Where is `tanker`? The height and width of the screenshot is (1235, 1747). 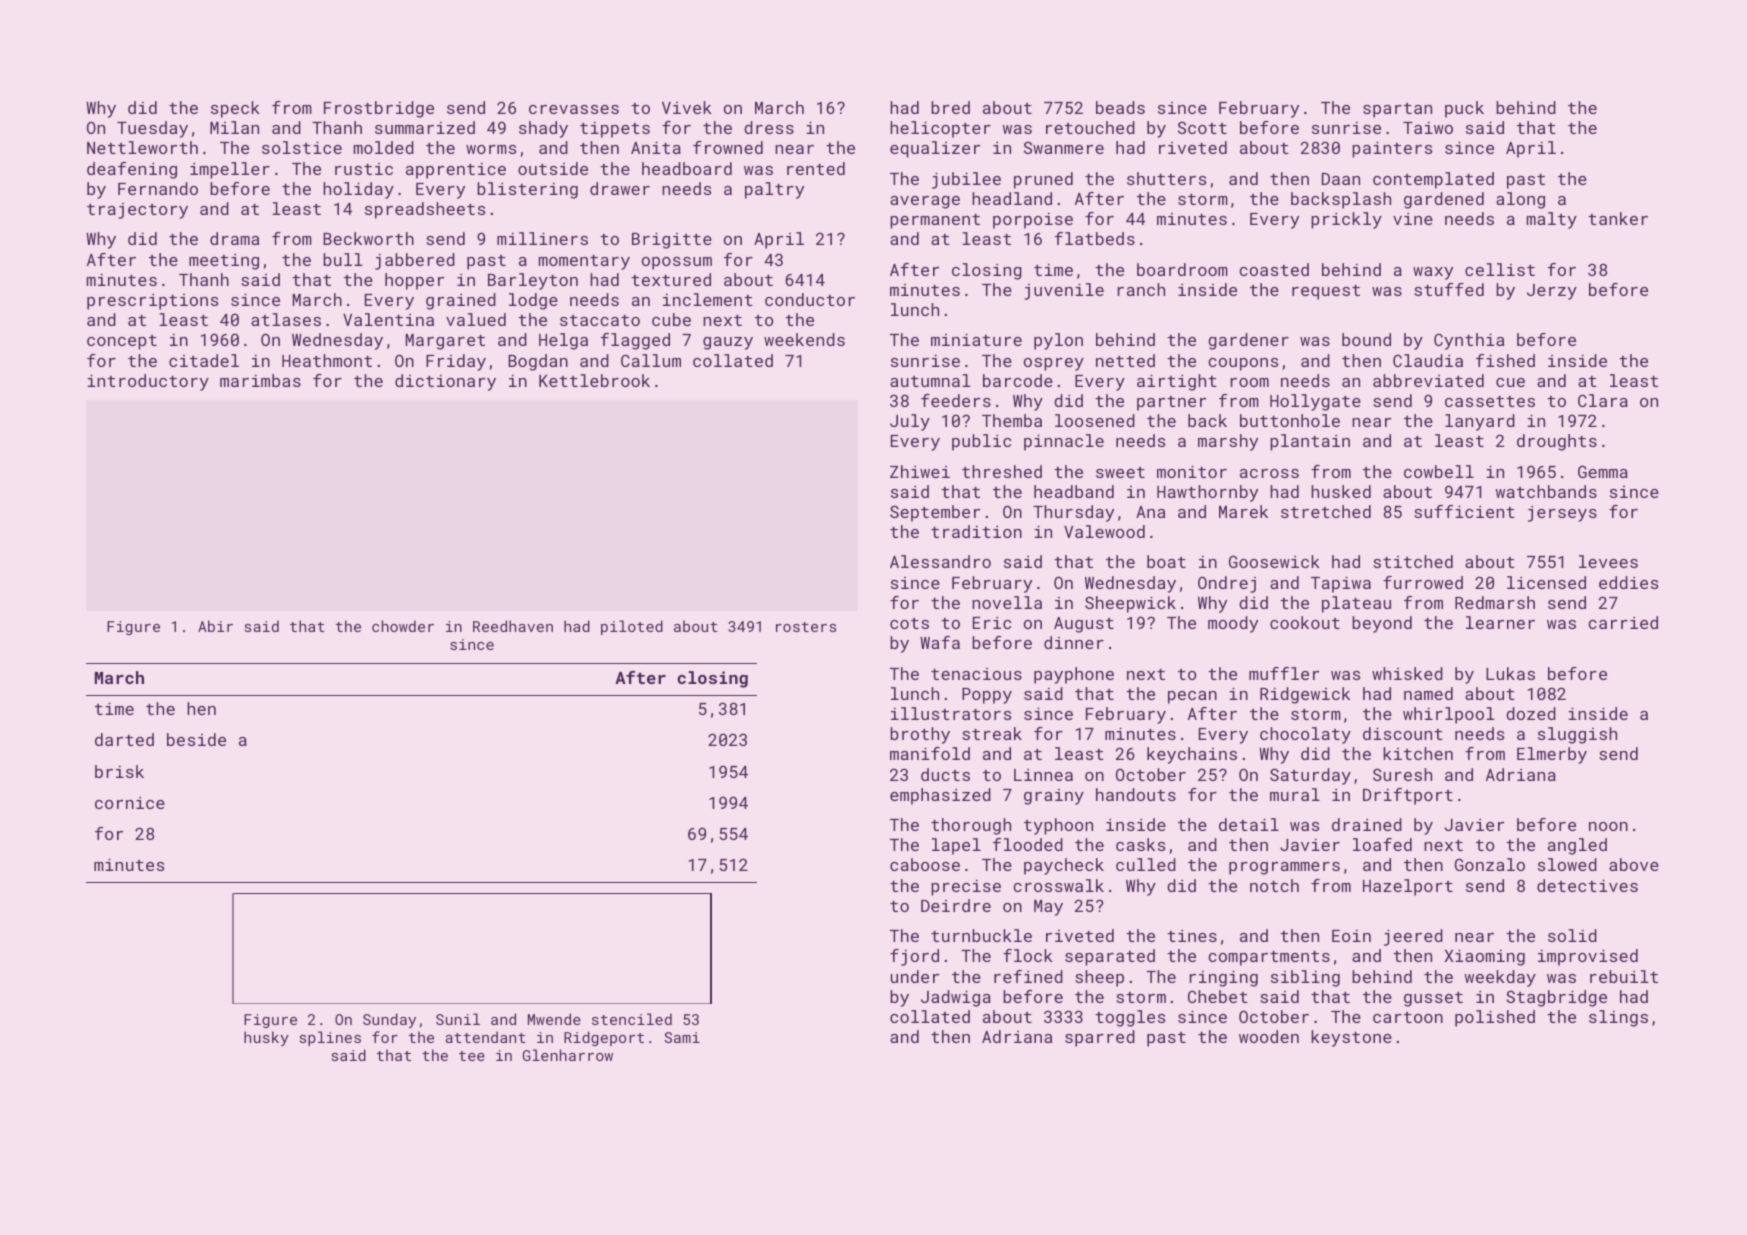 tanker is located at coordinates (1618, 218).
